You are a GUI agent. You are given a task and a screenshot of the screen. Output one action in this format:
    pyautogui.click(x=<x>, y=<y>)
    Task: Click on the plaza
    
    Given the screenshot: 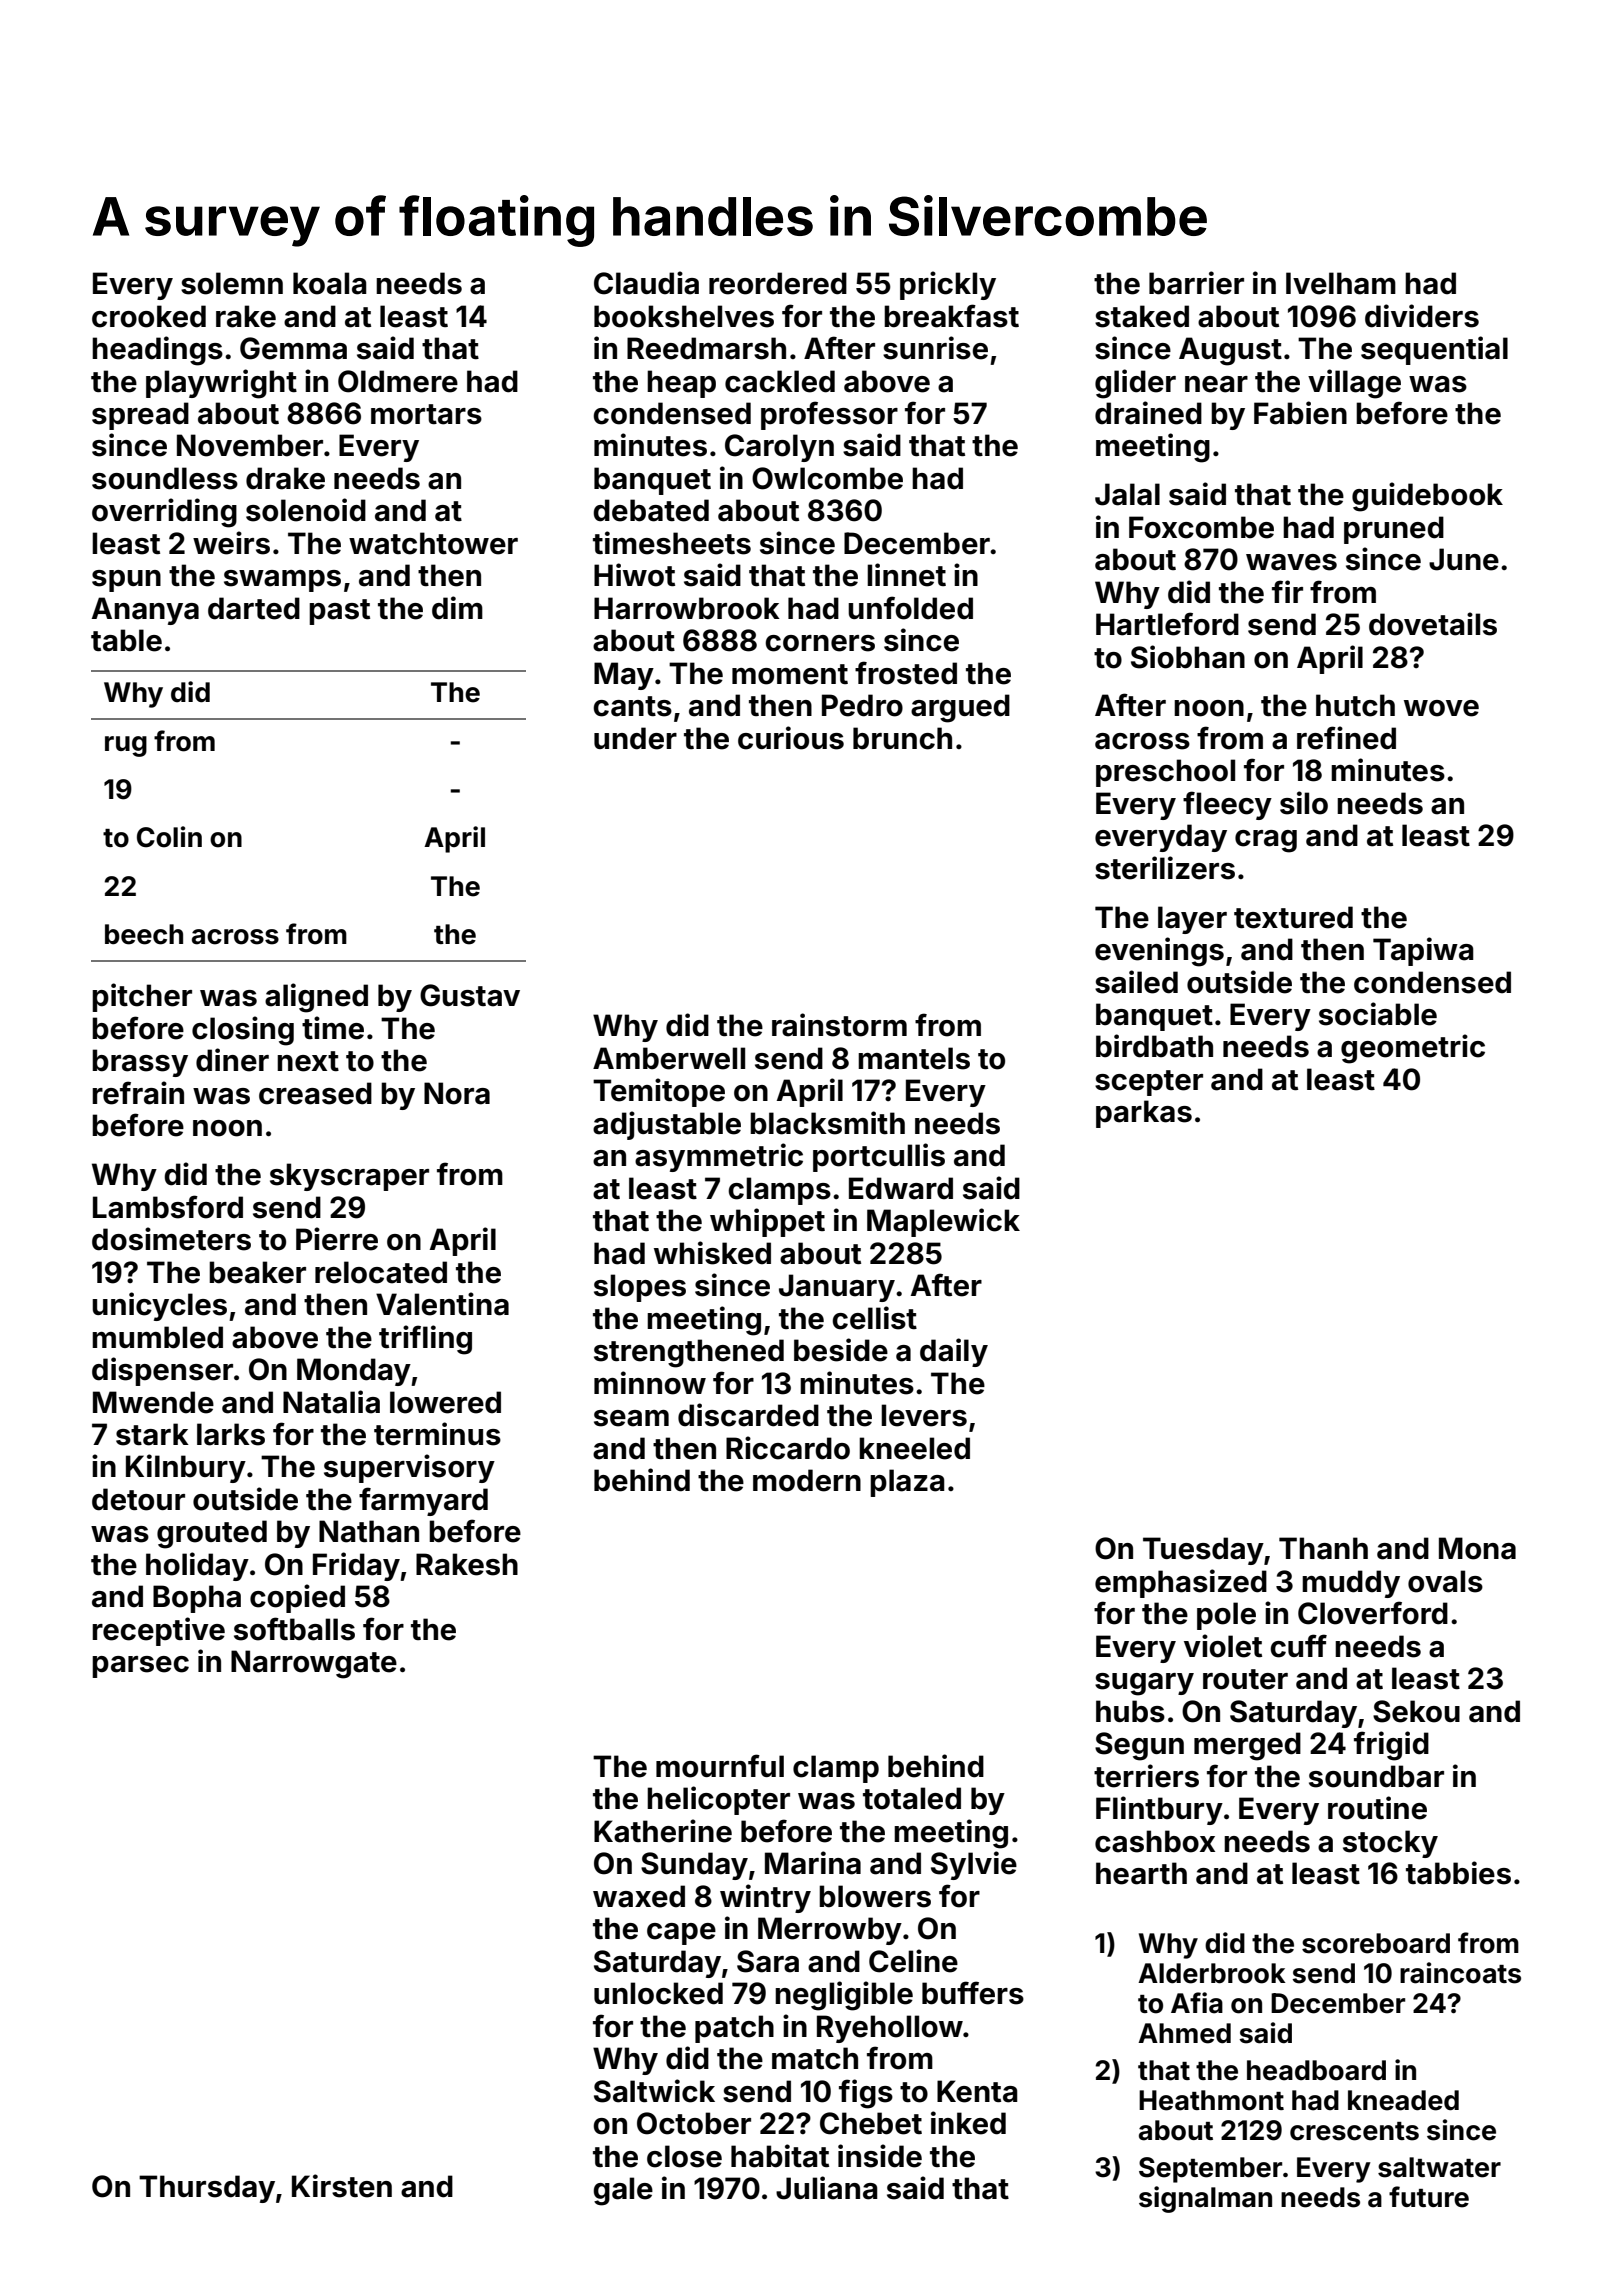 What is the action you would take?
    pyautogui.click(x=907, y=1483)
